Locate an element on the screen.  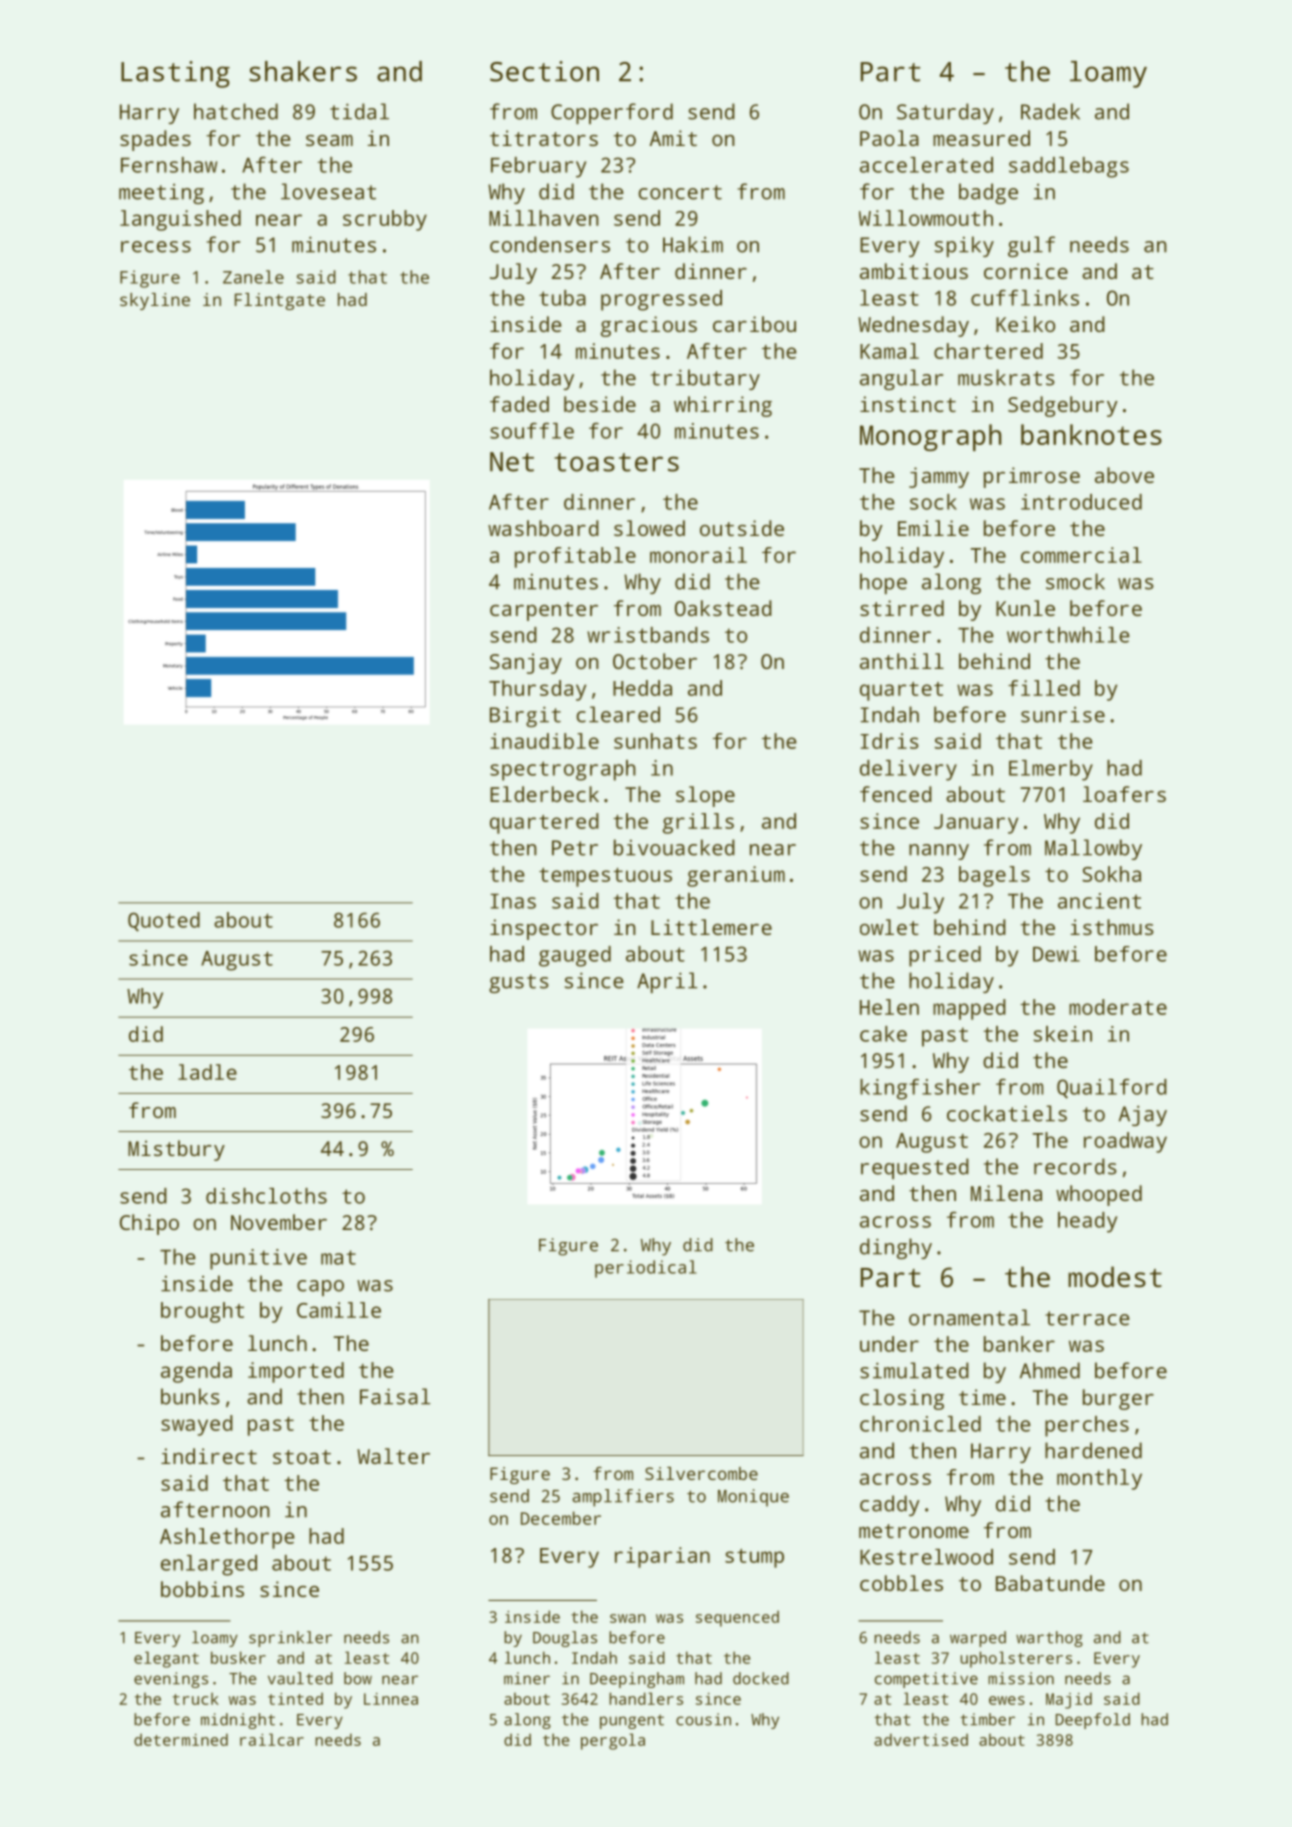
periodical is located at coordinates (646, 1269).
